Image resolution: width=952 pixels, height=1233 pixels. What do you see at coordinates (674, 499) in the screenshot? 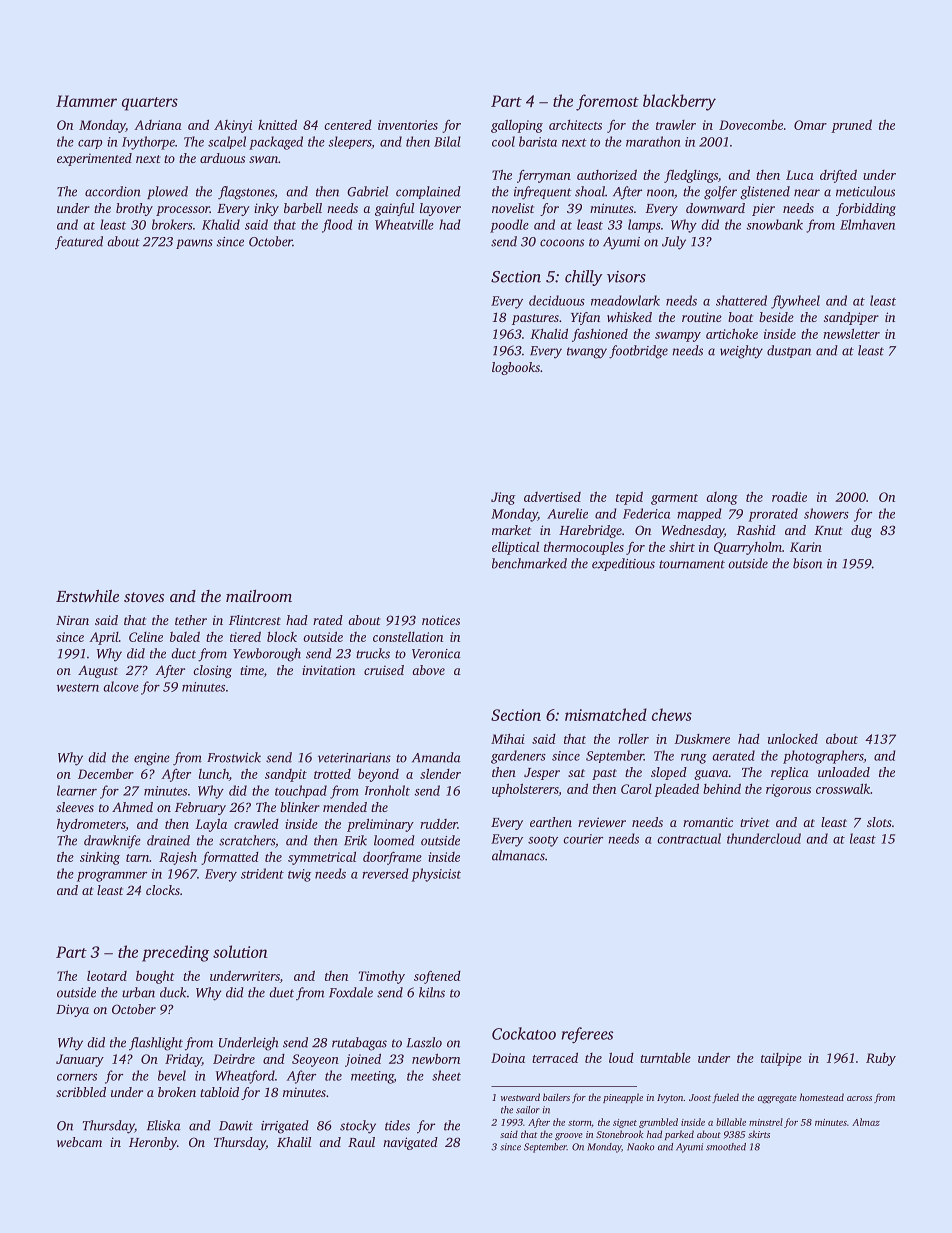
I see `garment` at bounding box center [674, 499].
